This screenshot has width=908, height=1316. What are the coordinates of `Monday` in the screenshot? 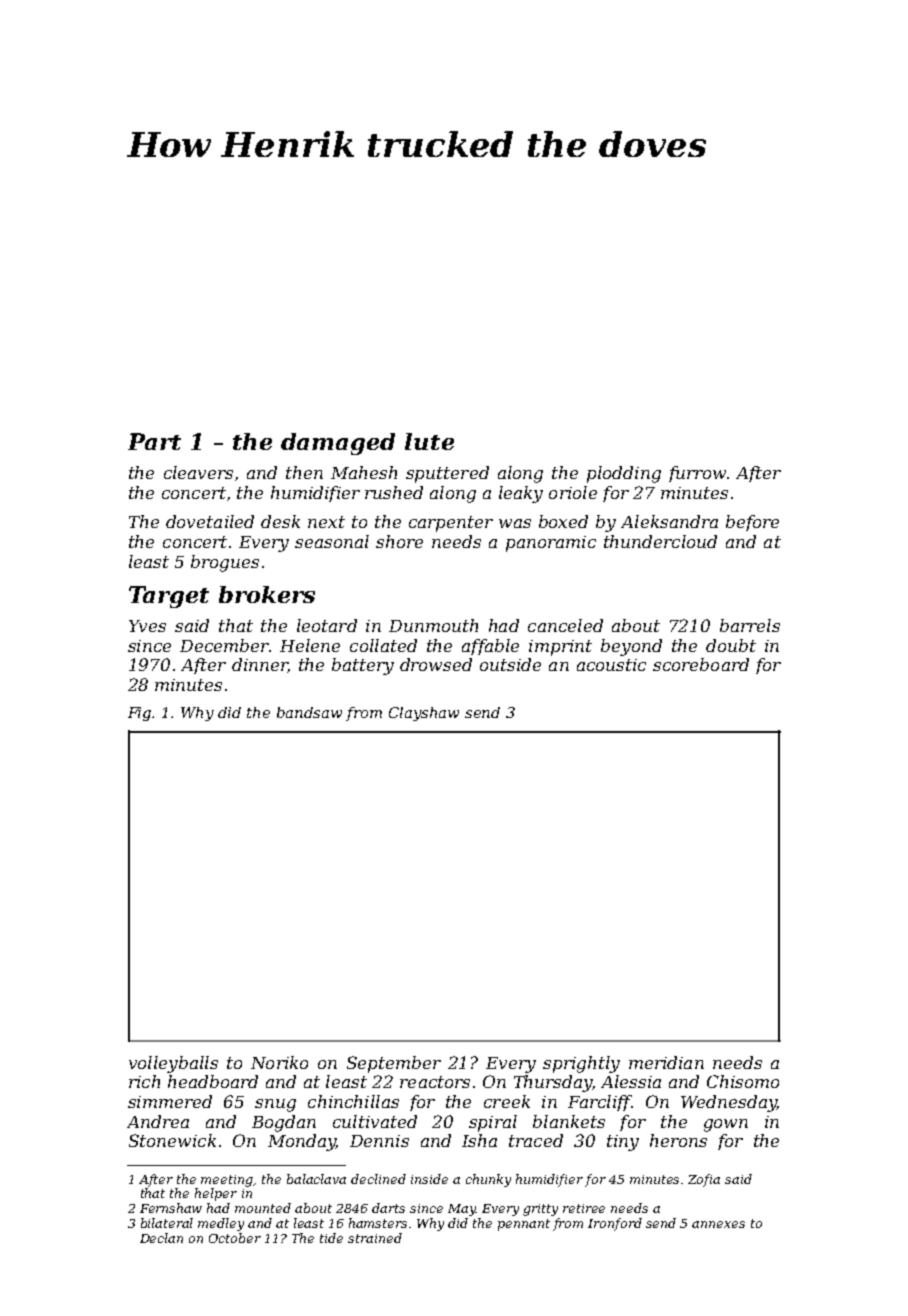 It's located at (302, 1142).
